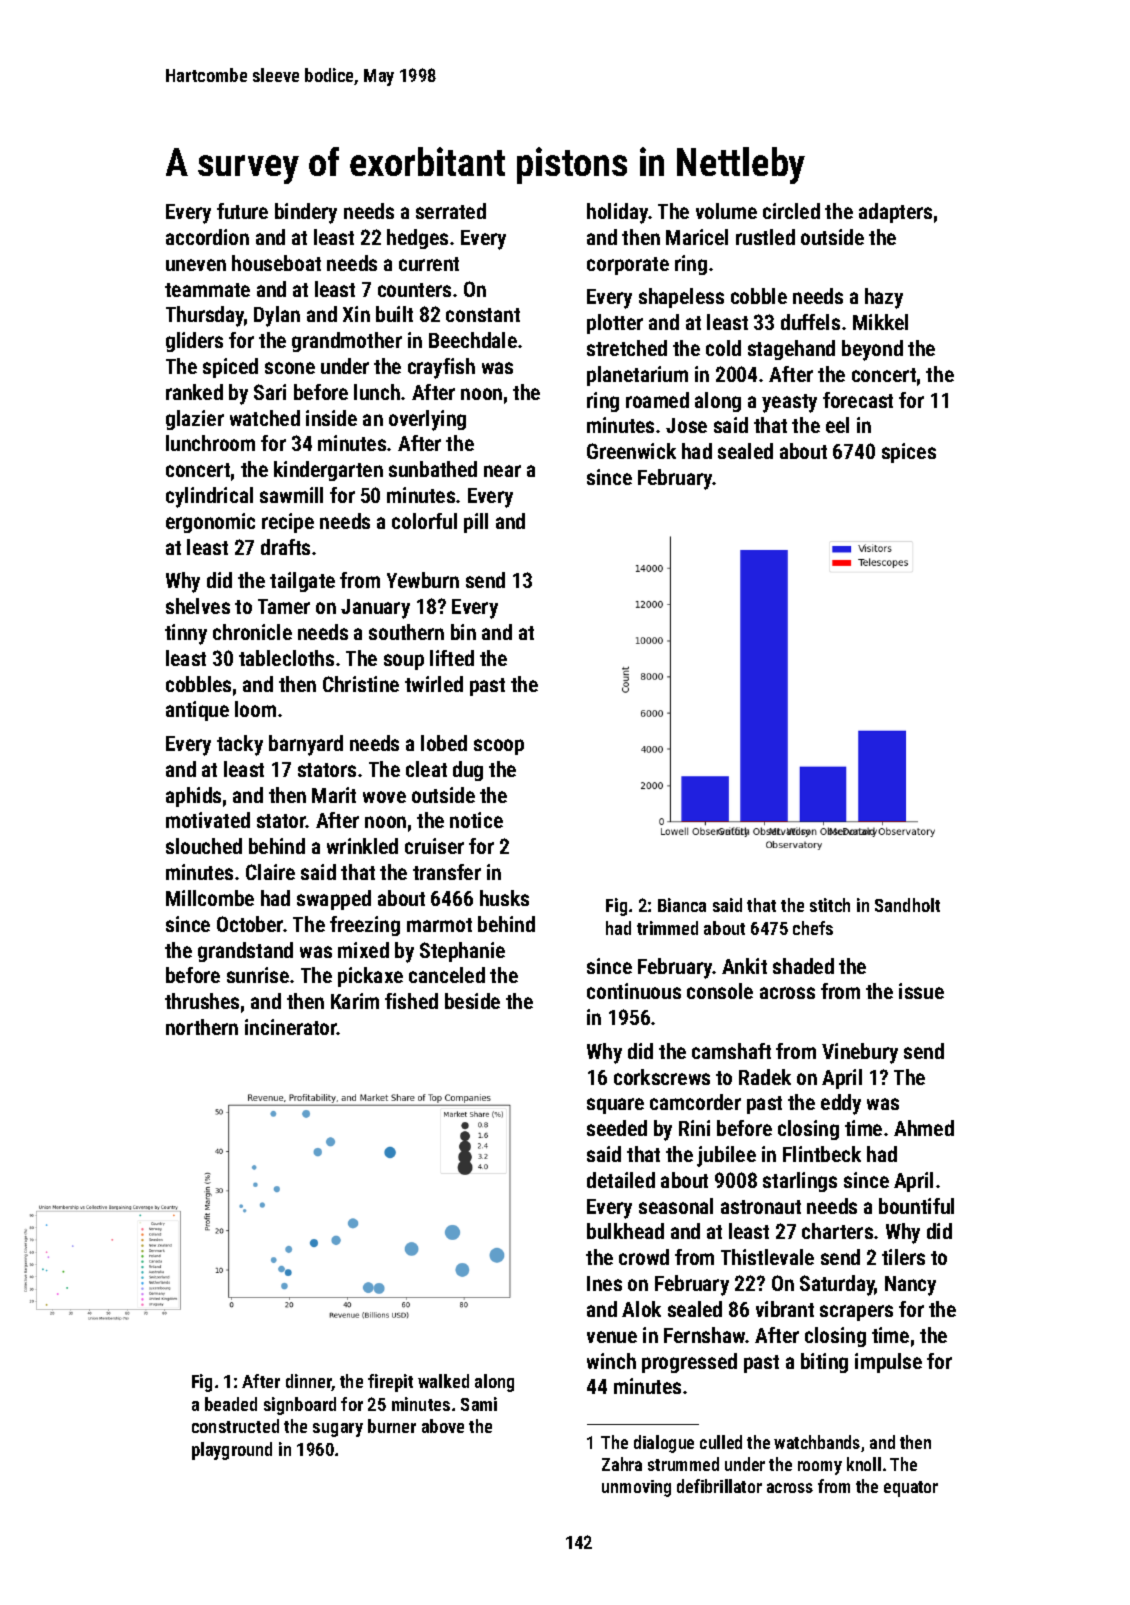 This screenshot has height=1605, width=1130. What do you see at coordinates (791, 211) in the screenshot?
I see `circled` at bounding box center [791, 211].
